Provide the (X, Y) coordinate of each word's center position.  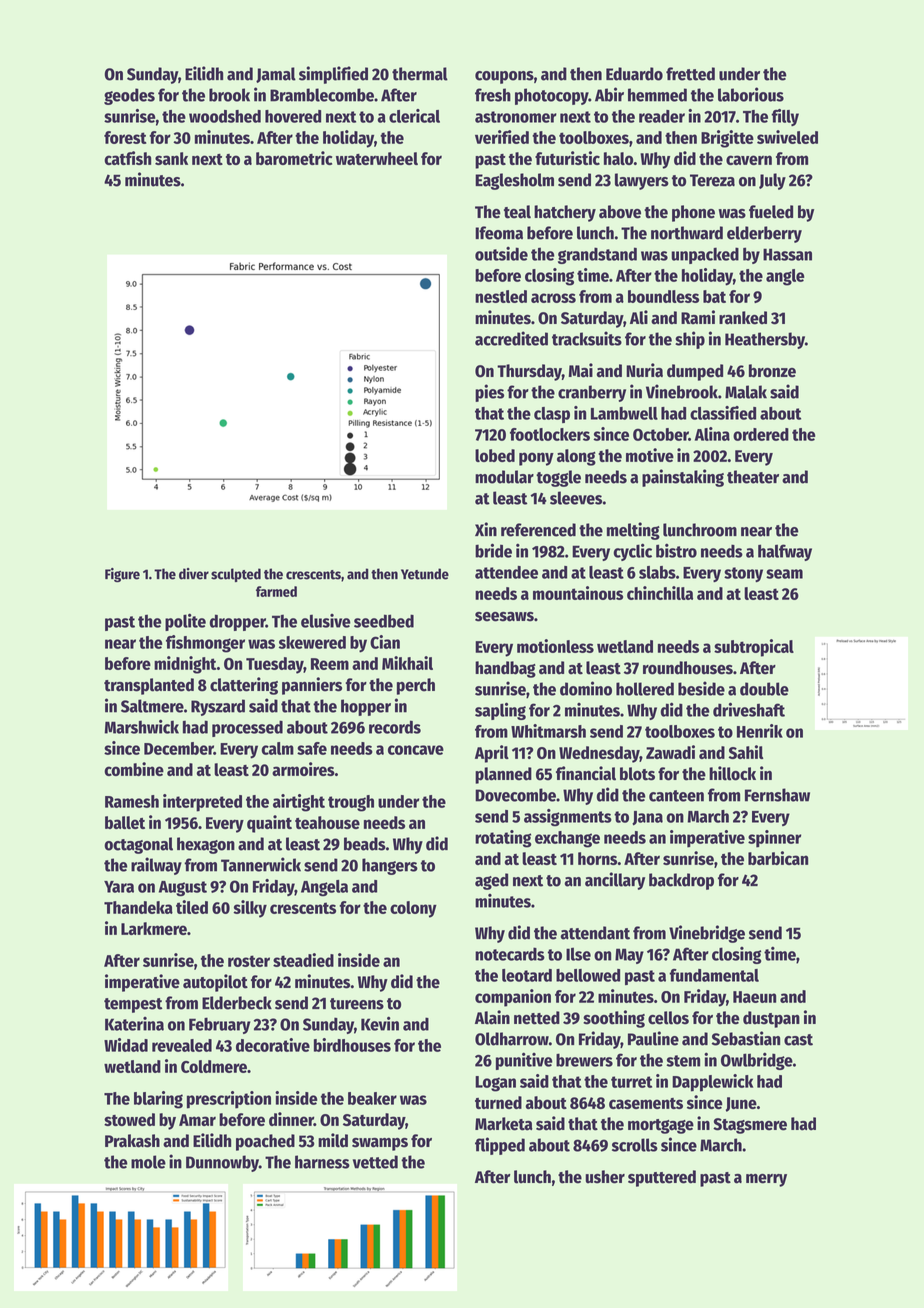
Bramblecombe (322, 95)
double (764, 689)
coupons (504, 77)
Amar (197, 1120)
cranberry (592, 393)
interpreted (202, 803)
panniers (312, 686)
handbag (505, 669)
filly (785, 117)
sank (171, 158)
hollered (645, 689)
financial (586, 773)
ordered (761, 434)
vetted (375, 1162)
